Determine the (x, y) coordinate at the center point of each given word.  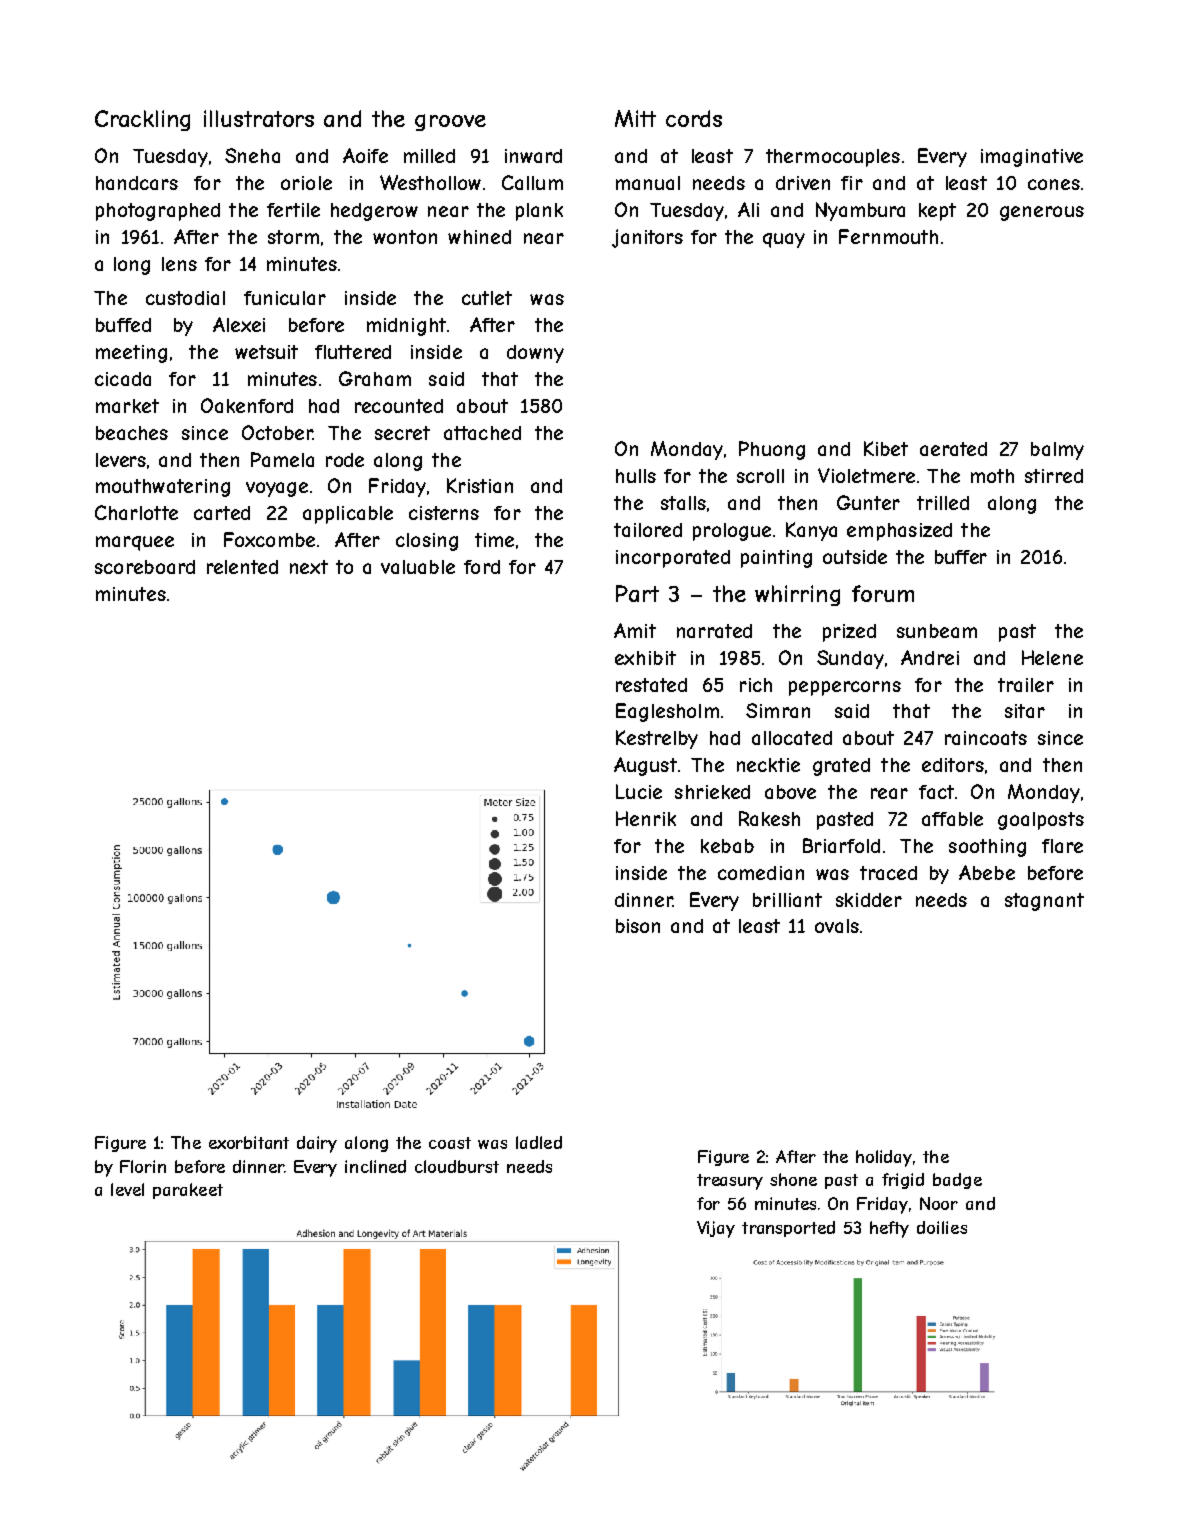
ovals (837, 926)
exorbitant (249, 1142)
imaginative (1032, 158)
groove (450, 122)
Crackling (142, 120)
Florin (143, 1166)
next (309, 567)
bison (638, 926)
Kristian (480, 485)
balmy (1057, 451)
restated (651, 685)
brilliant (787, 900)
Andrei (930, 657)
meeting (131, 354)
